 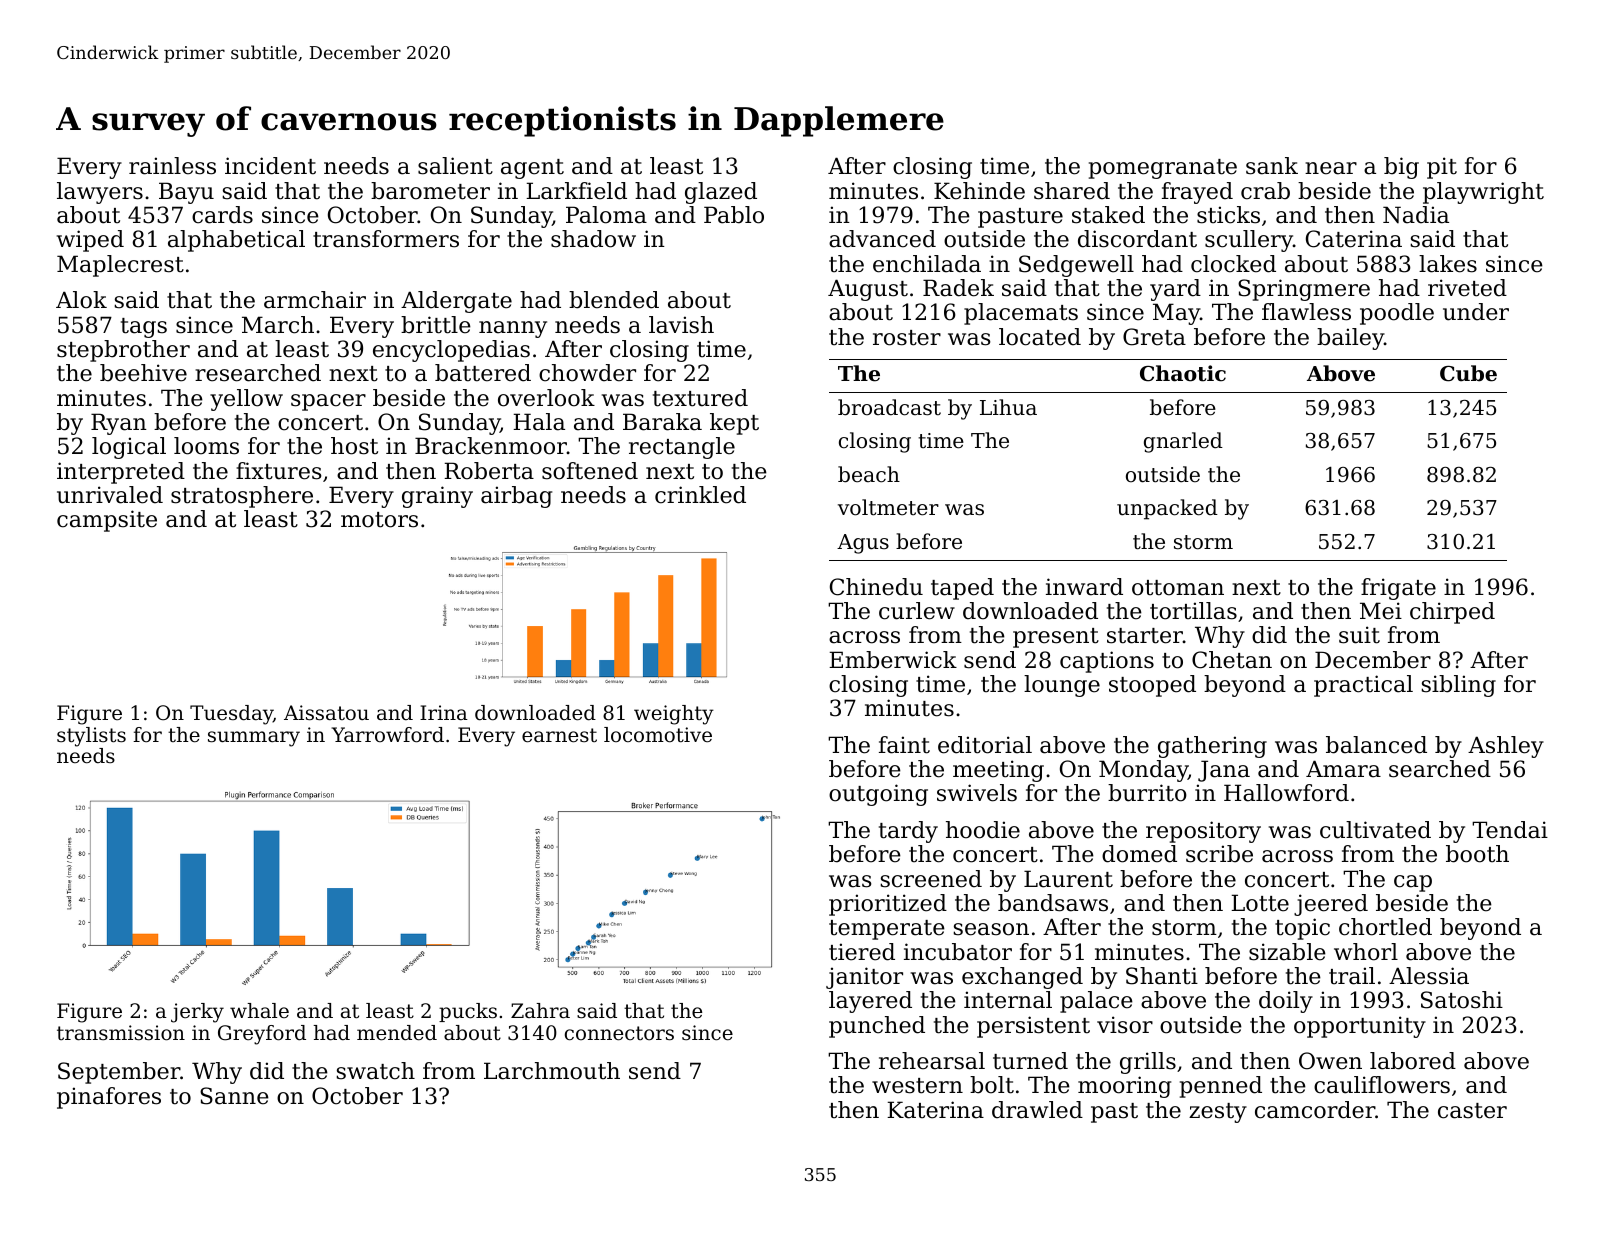 What do you see at coordinates (1476, 312) in the page?
I see `under` at bounding box center [1476, 312].
